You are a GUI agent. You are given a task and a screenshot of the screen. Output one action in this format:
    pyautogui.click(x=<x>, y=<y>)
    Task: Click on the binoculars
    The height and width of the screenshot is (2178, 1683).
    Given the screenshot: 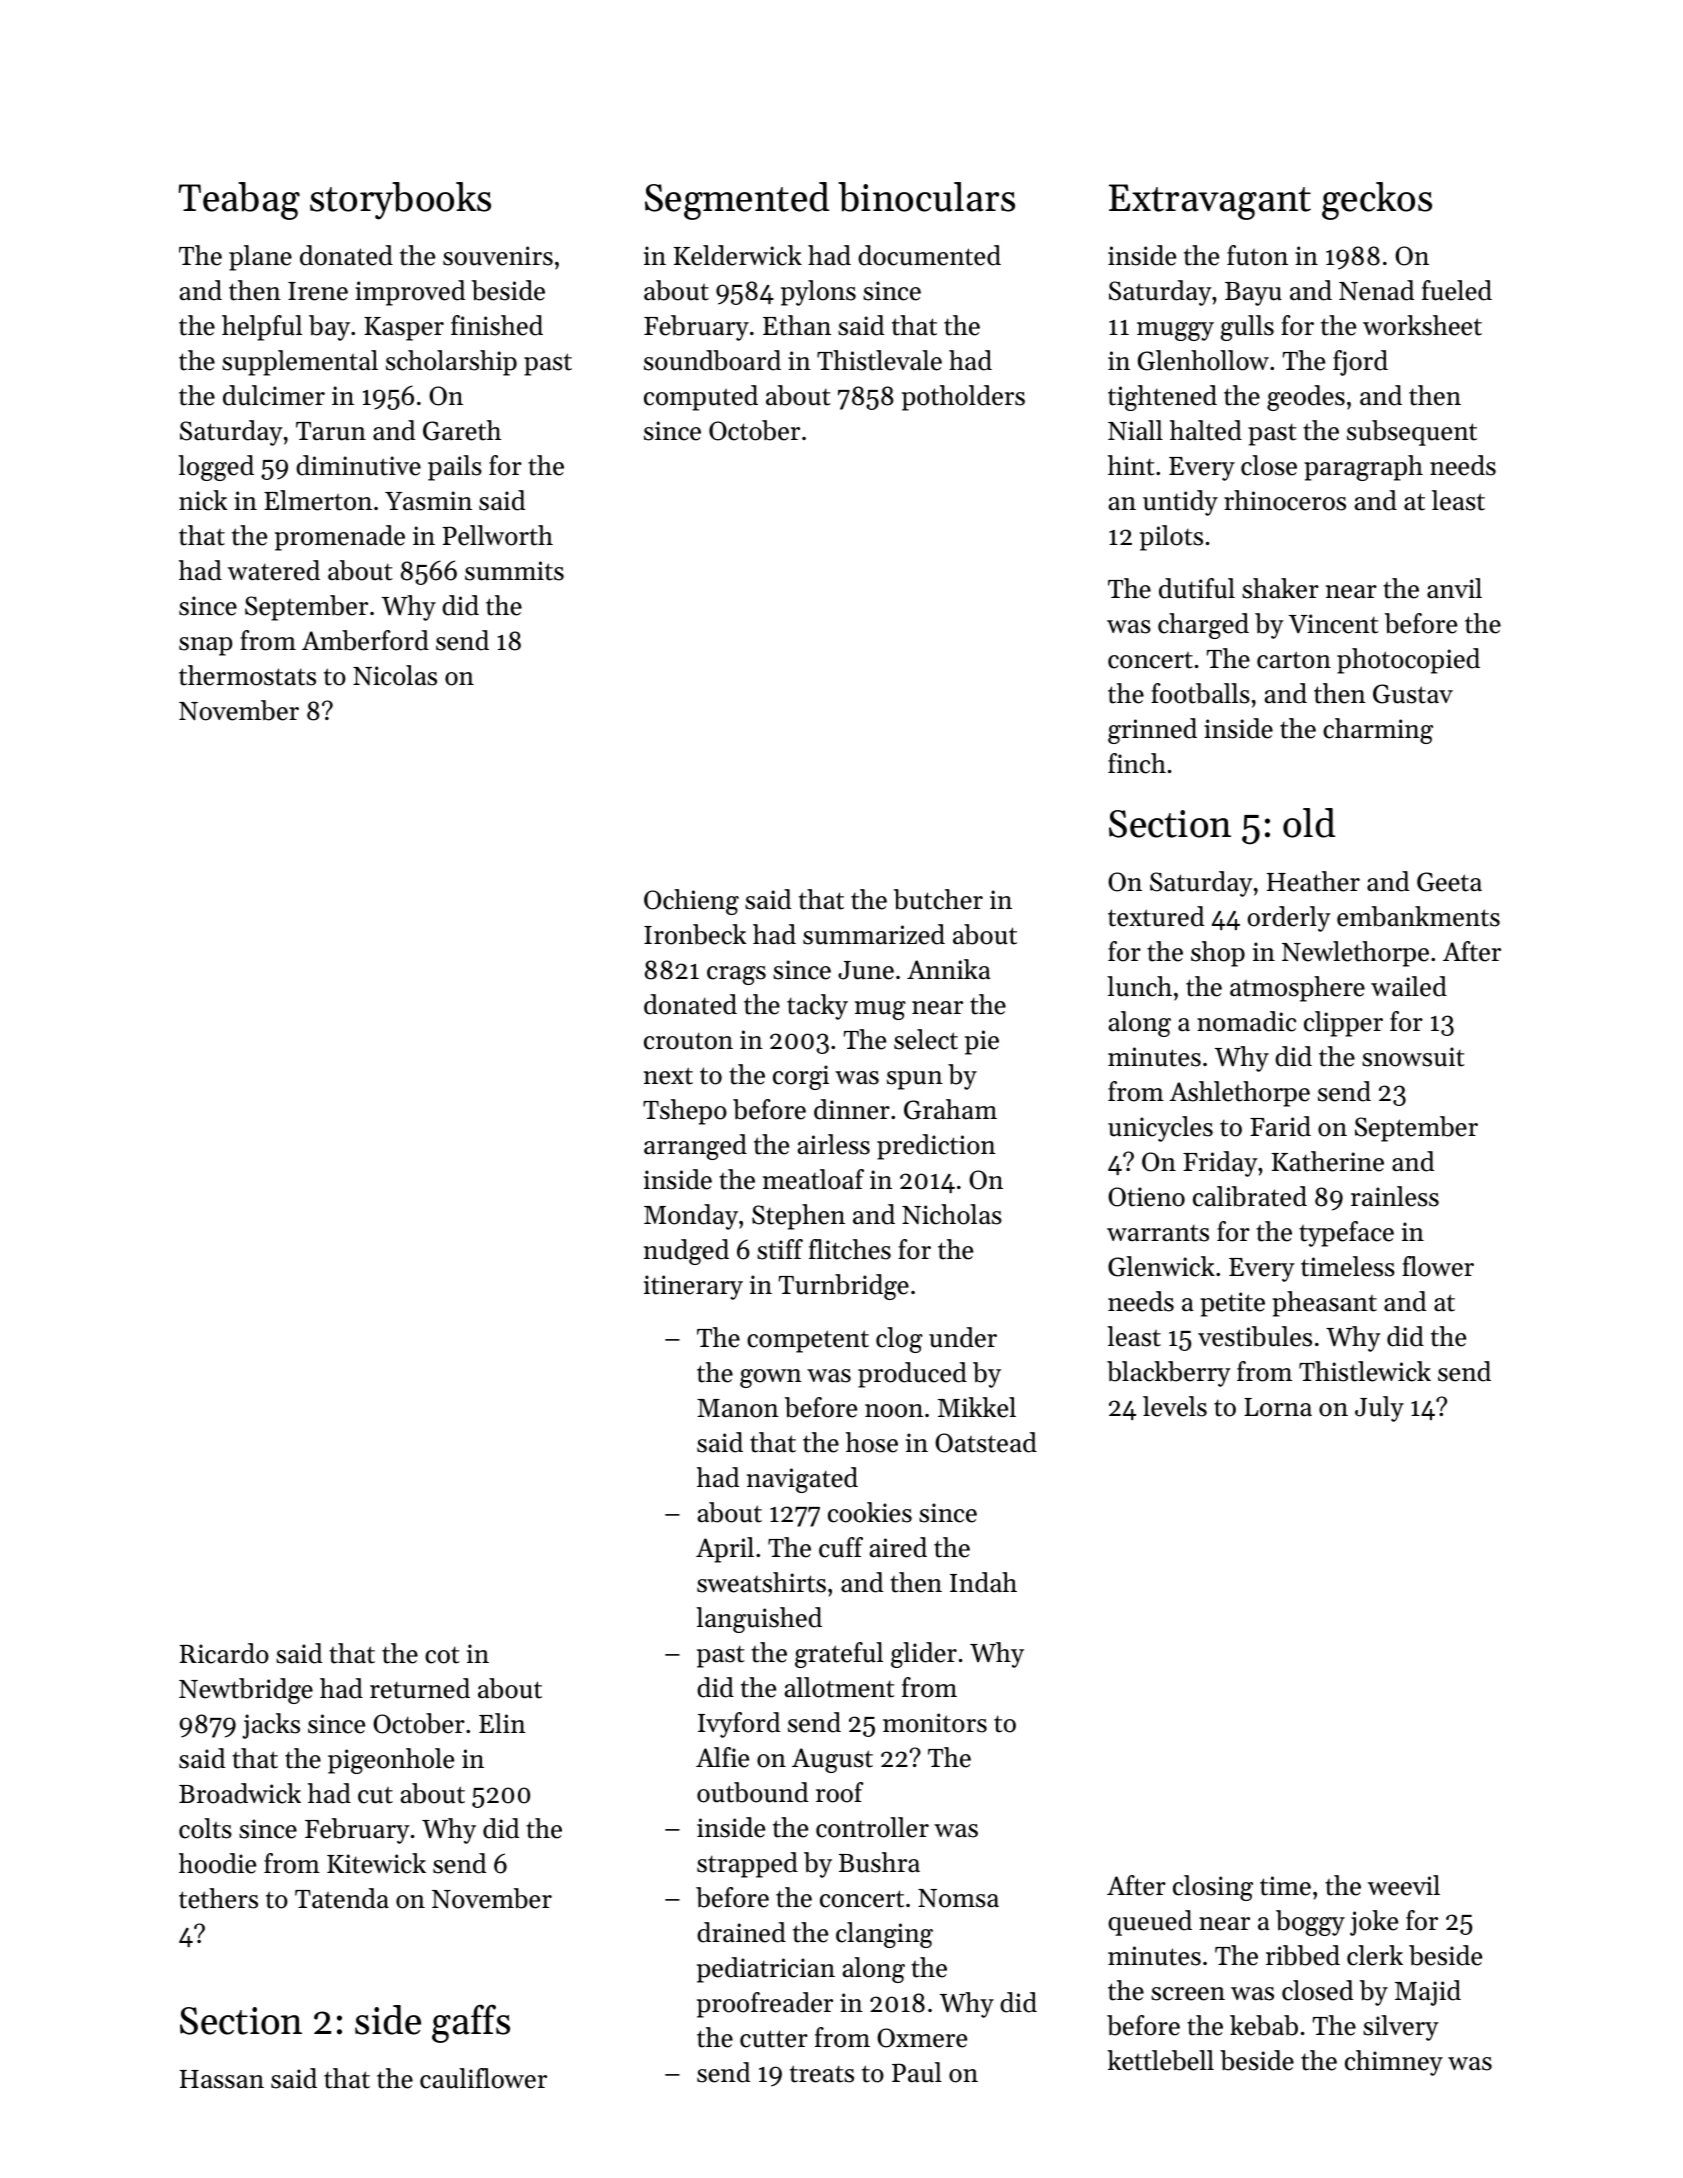 What is the action you would take?
    pyautogui.click(x=926, y=197)
